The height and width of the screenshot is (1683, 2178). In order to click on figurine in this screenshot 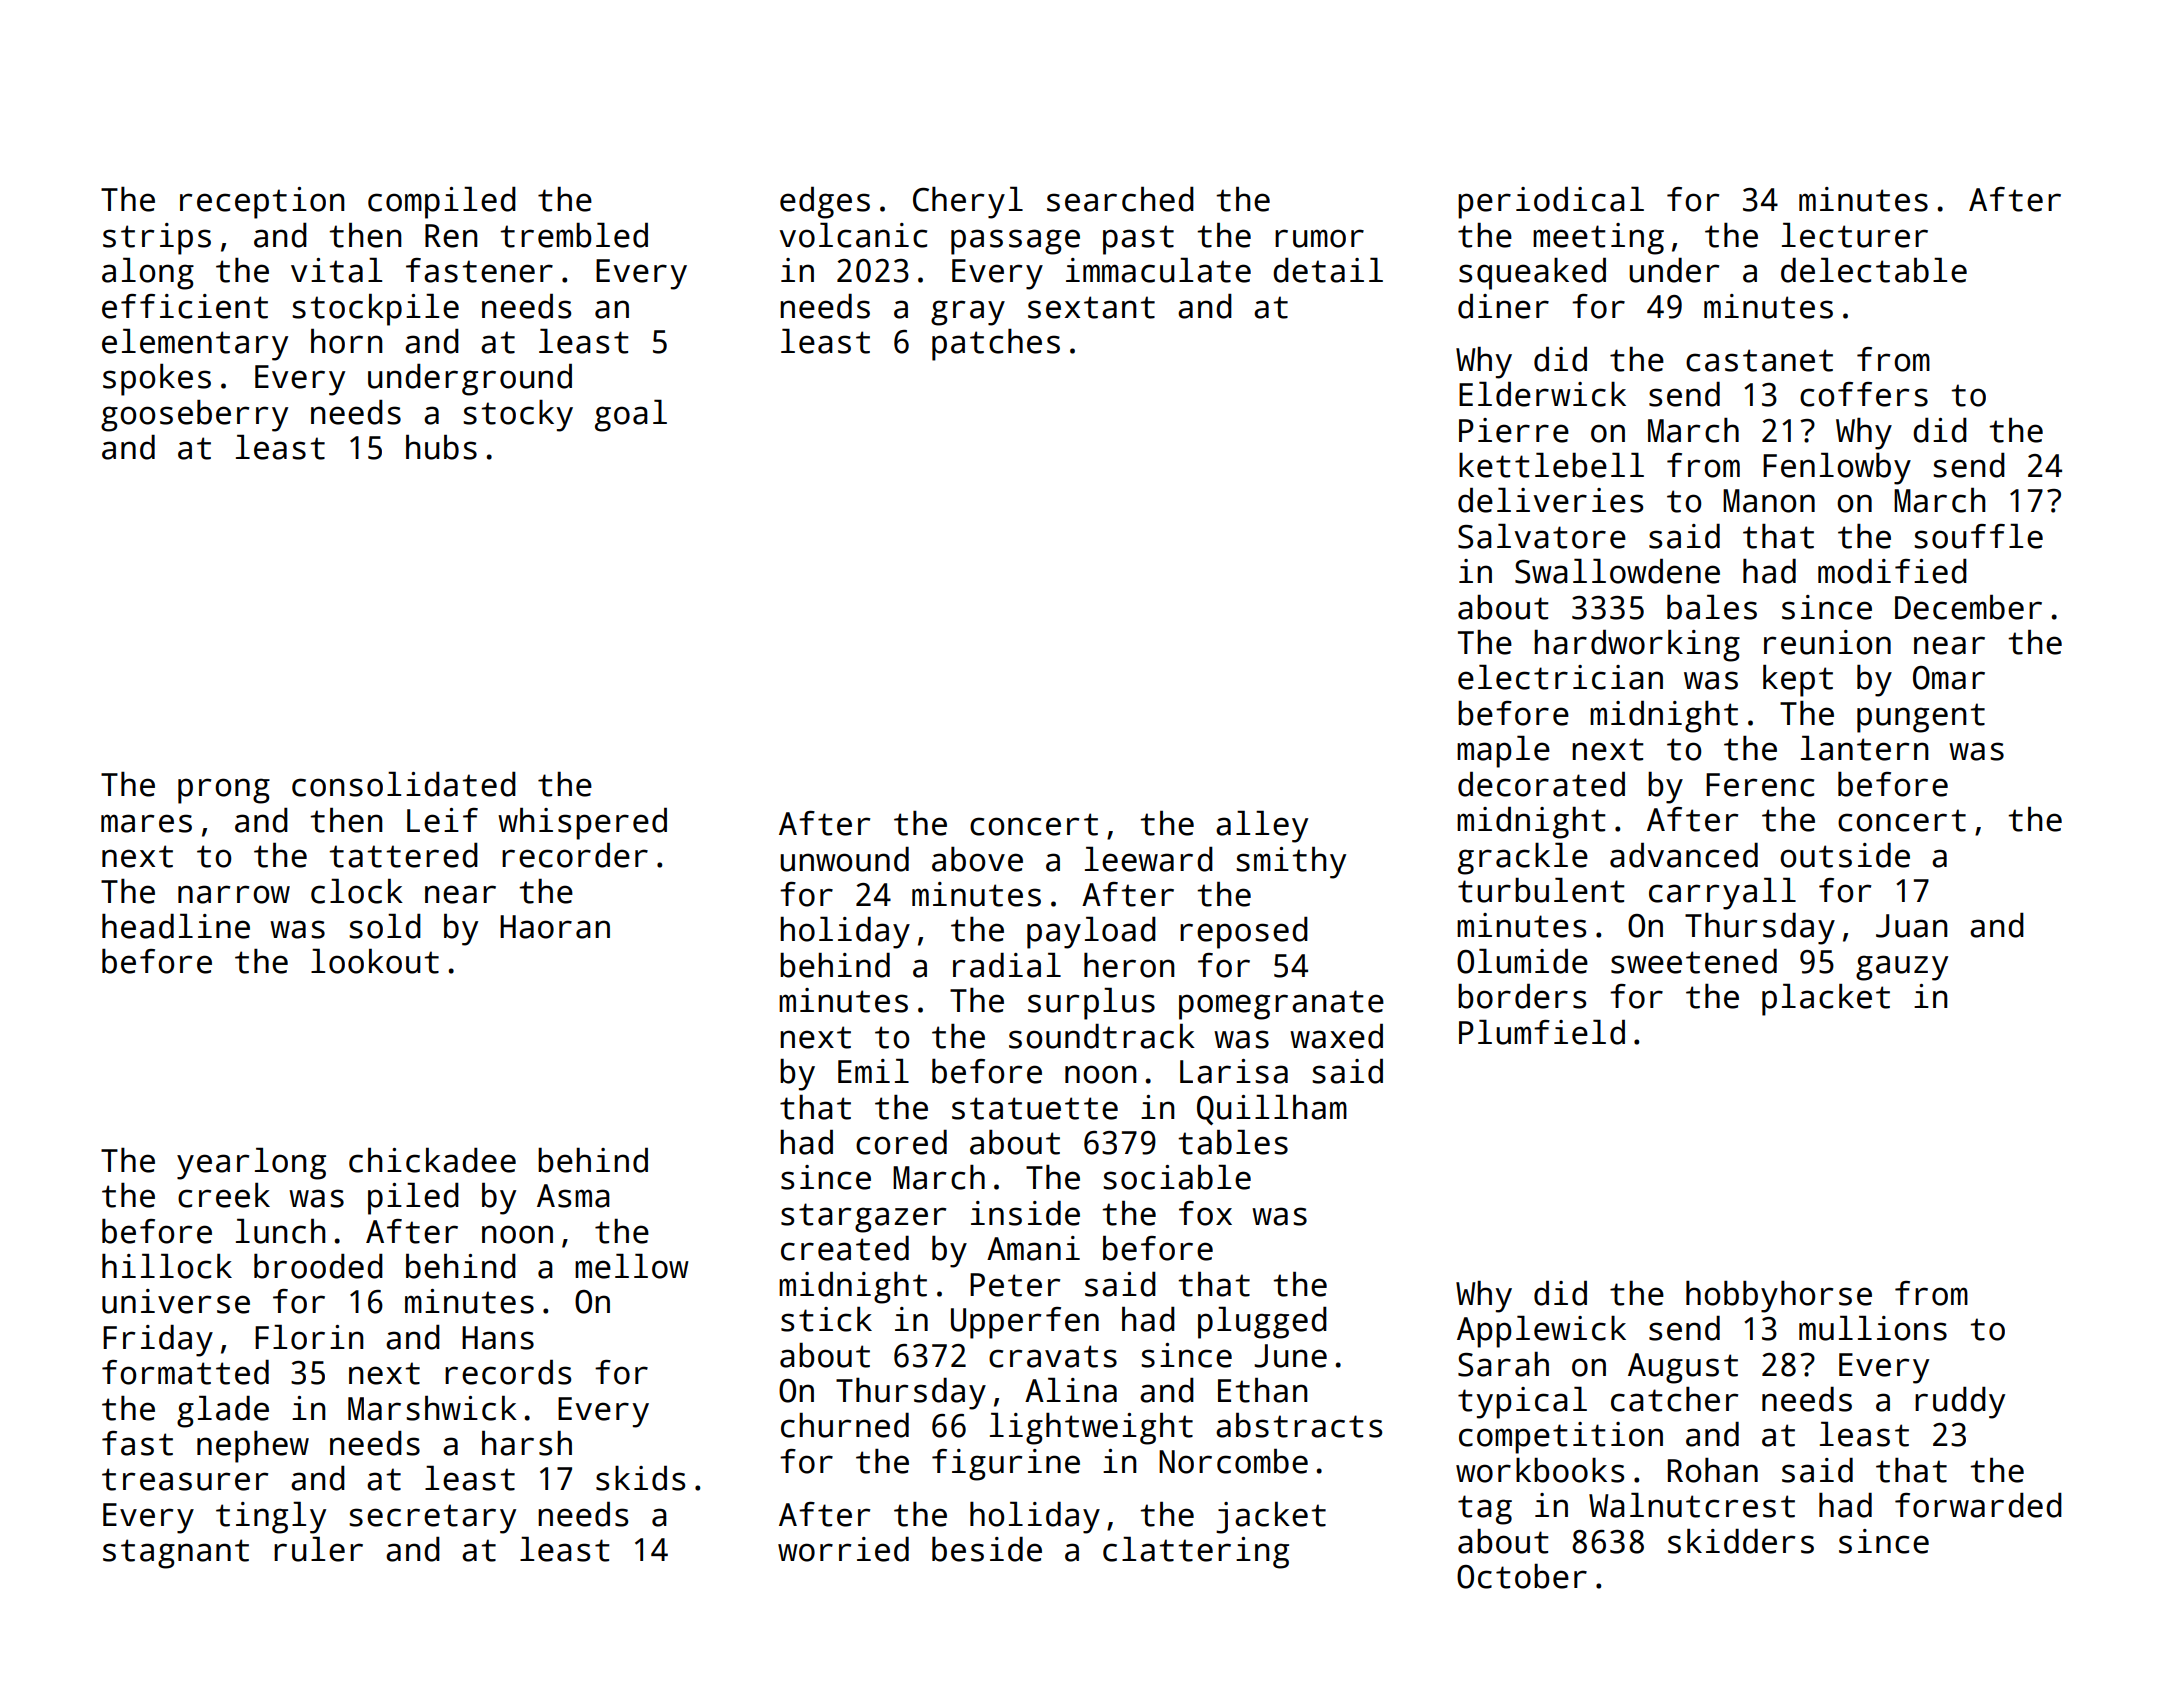, I will do `click(1006, 1465)`.
